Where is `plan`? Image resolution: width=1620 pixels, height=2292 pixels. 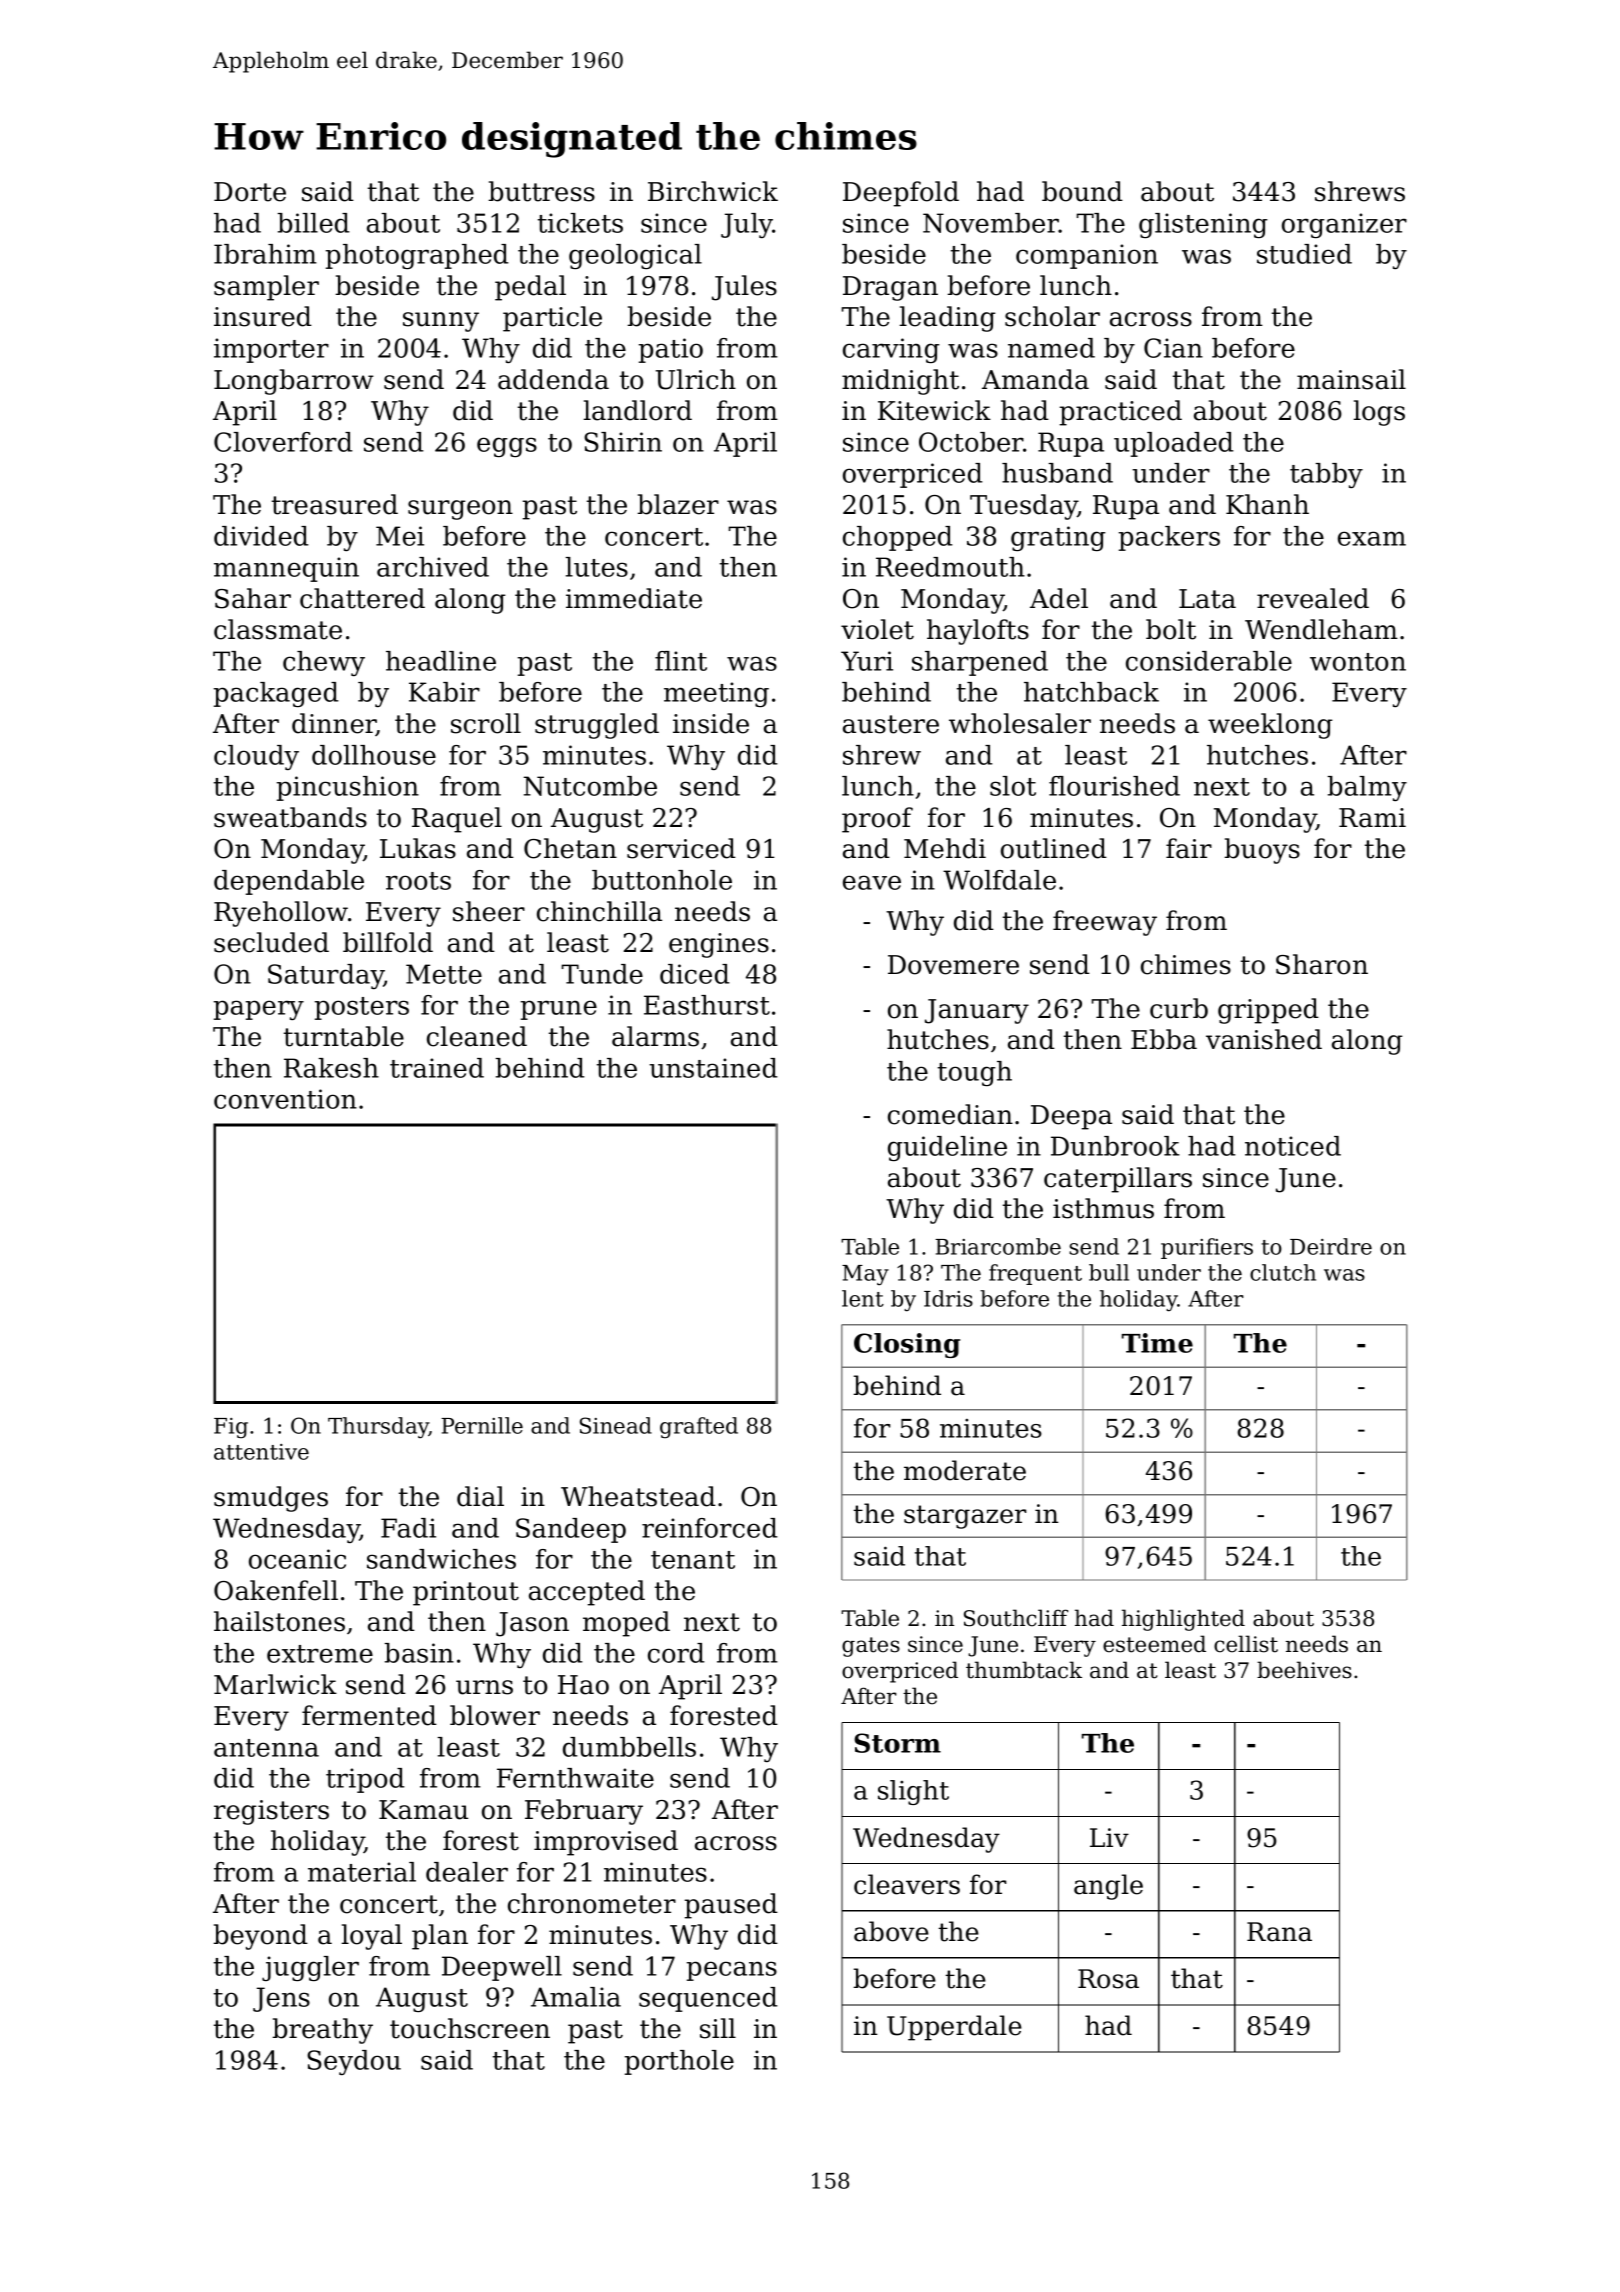
plan is located at coordinates (440, 1937).
